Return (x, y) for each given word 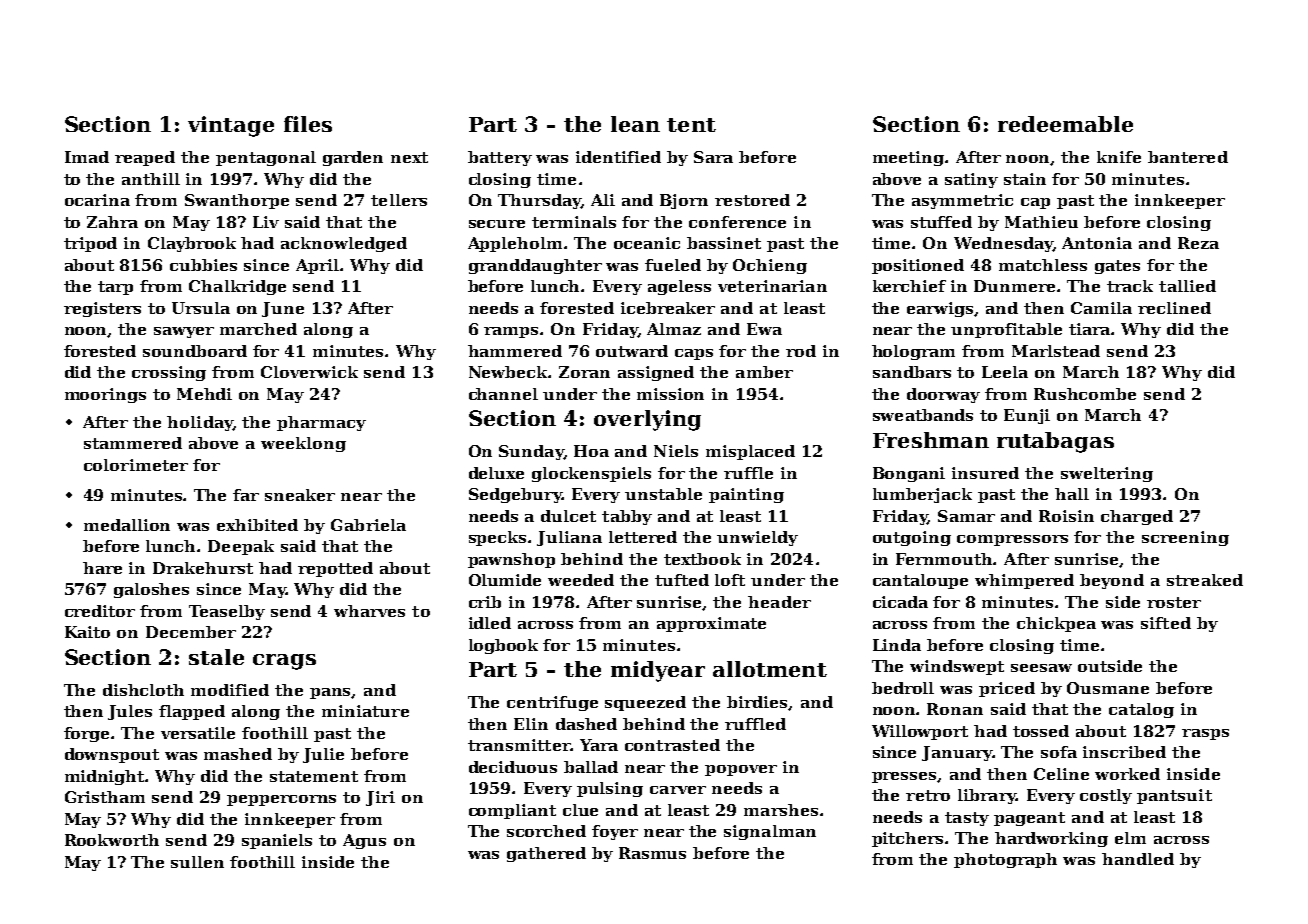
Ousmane (1108, 688)
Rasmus (652, 853)
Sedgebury (515, 495)
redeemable (1065, 124)
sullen (197, 862)
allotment (770, 669)
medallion (127, 525)
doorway (943, 395)
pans (331, 693)
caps (694, 354)
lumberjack (922, 495)
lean (635, 124)
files (308, 124)
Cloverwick (309, 372)
